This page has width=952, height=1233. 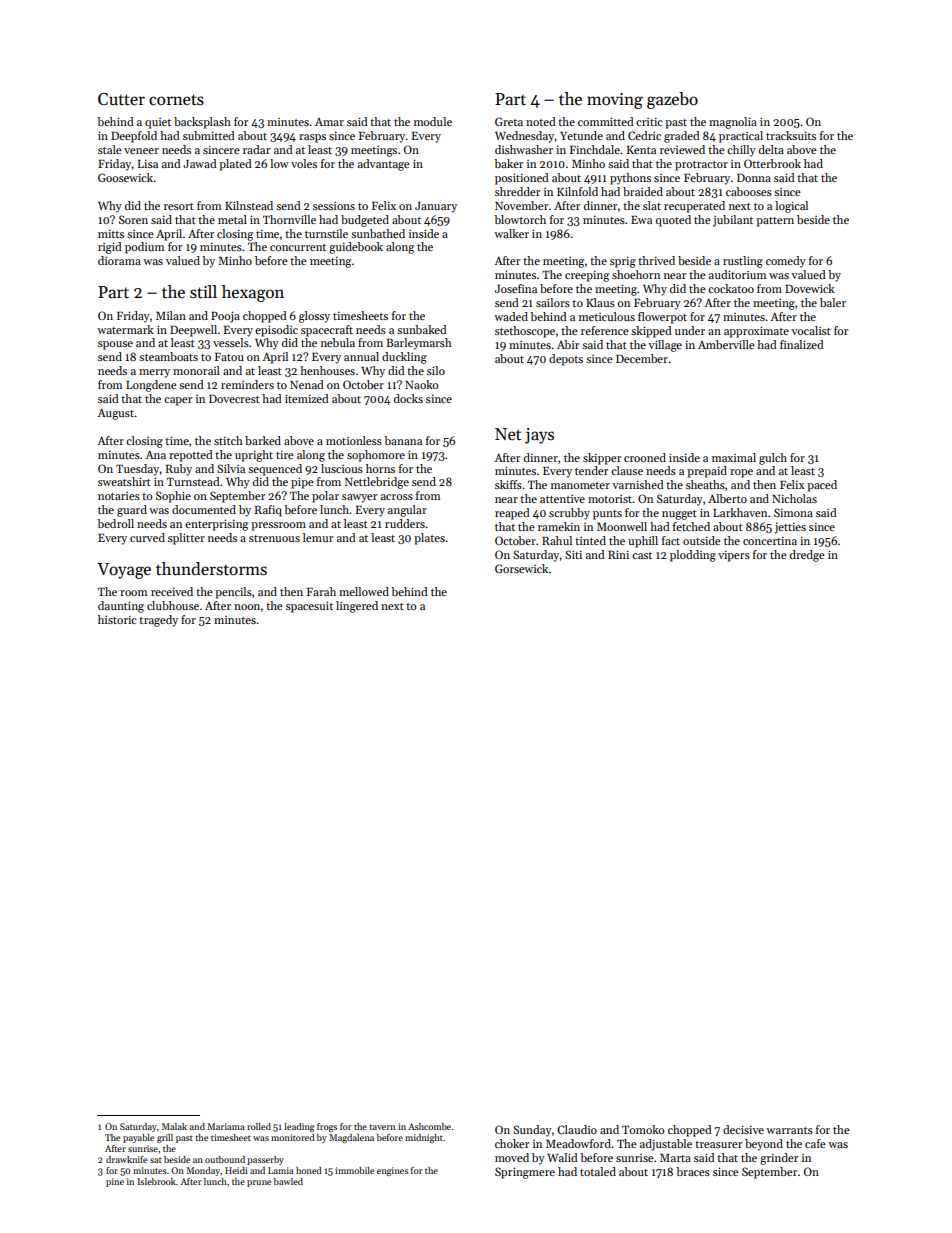 What do you see at coordinates (429, 1126) in the page?
I see `Ashcombe` at bounding box center [429, 1126].
